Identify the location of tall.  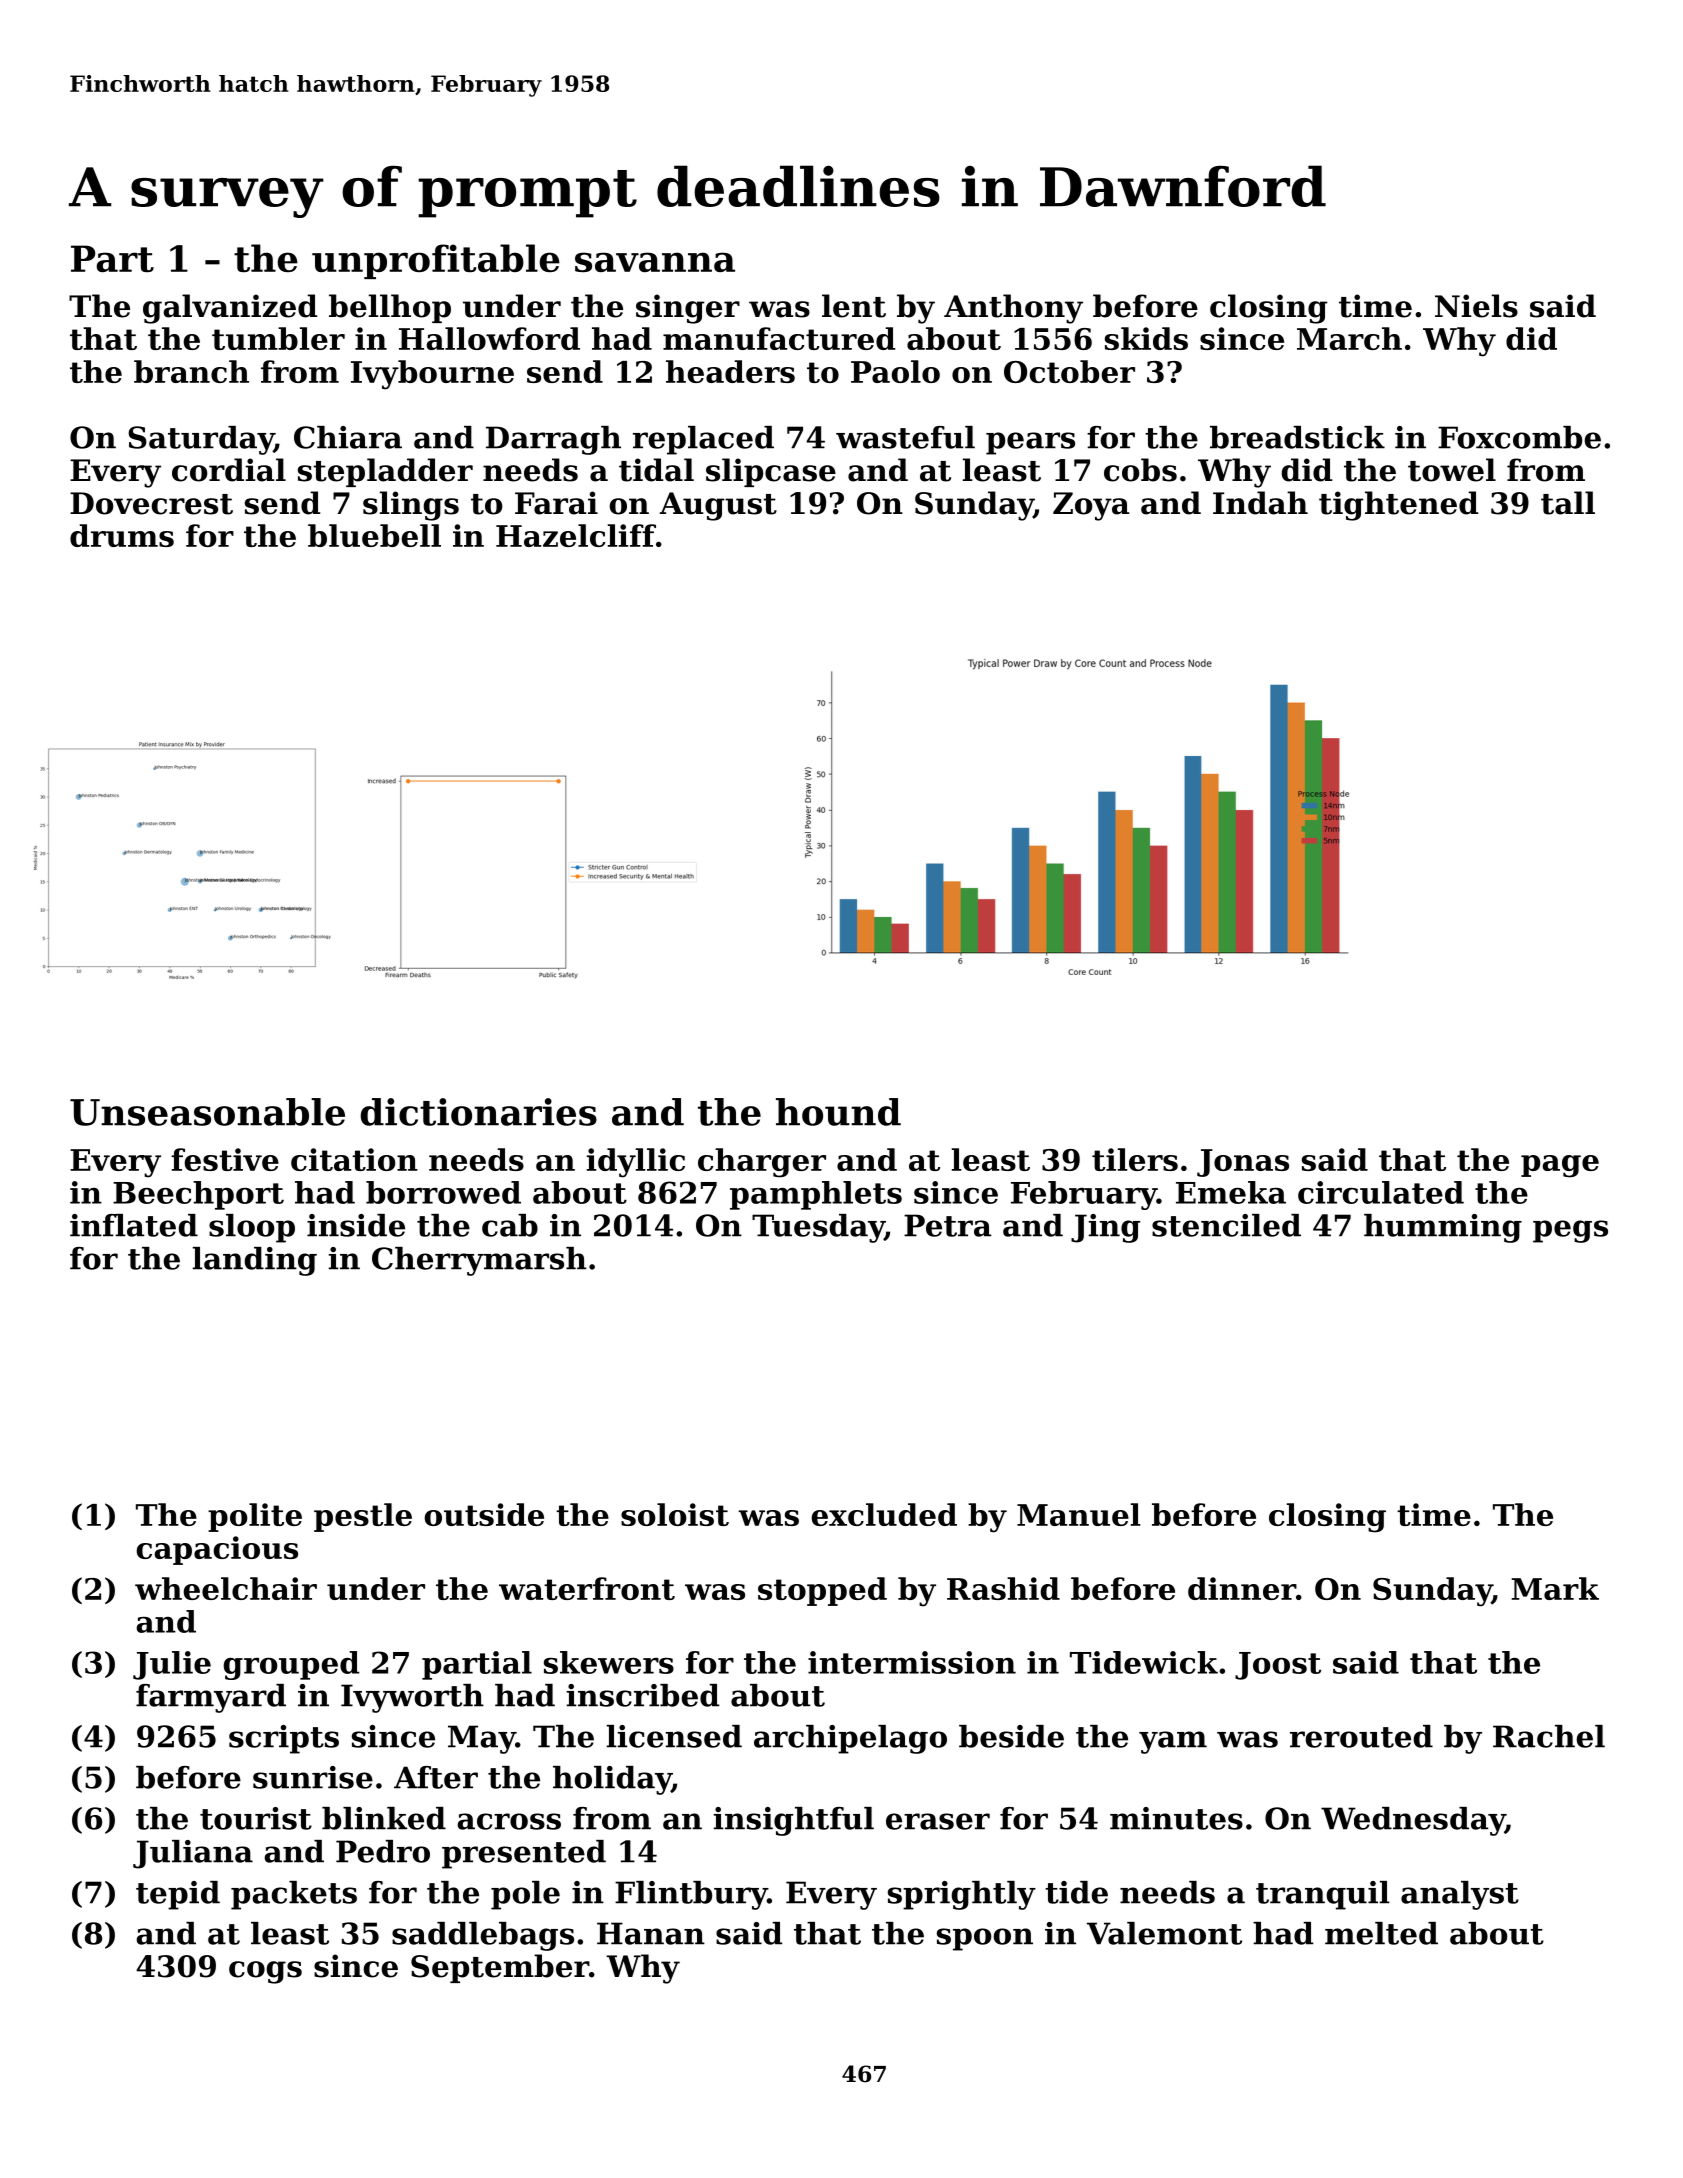
(1568, 503).
